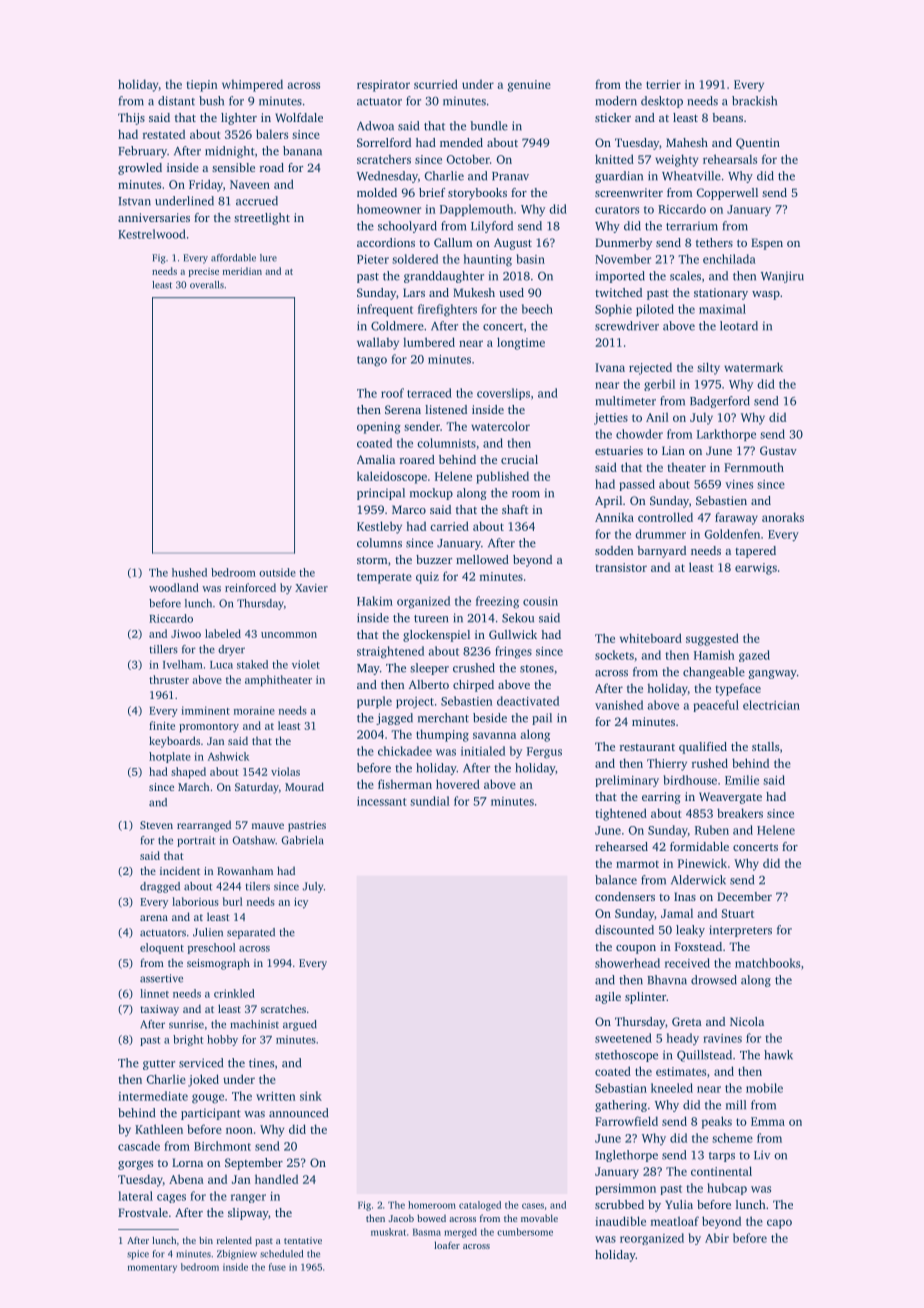  Describe the element at coordinates (195, 901) in the screenshot. I see `laborious` at that location.
